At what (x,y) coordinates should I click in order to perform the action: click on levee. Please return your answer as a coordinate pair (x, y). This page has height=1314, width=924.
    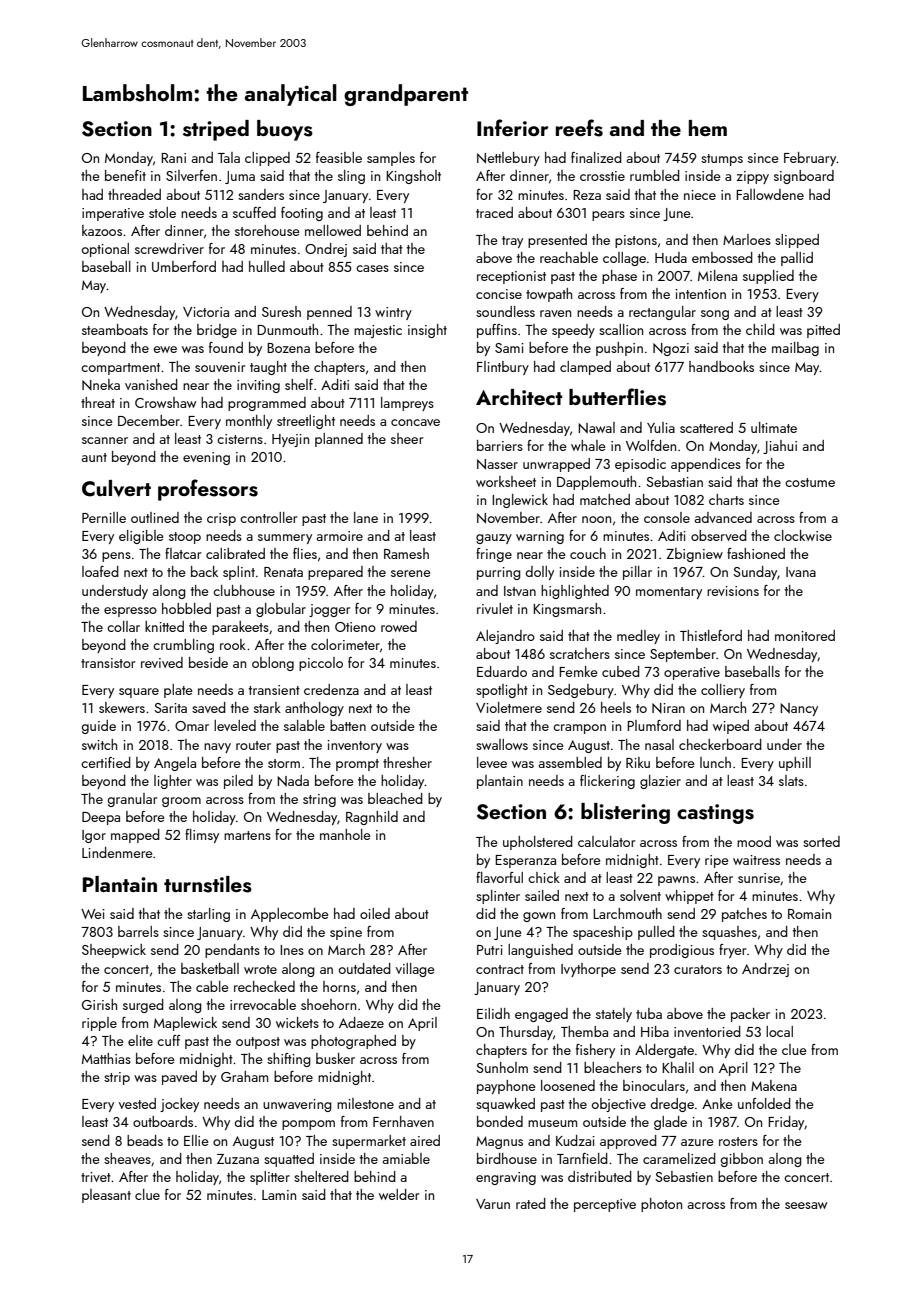
    Looking at the image, I should click on (492, 762).
